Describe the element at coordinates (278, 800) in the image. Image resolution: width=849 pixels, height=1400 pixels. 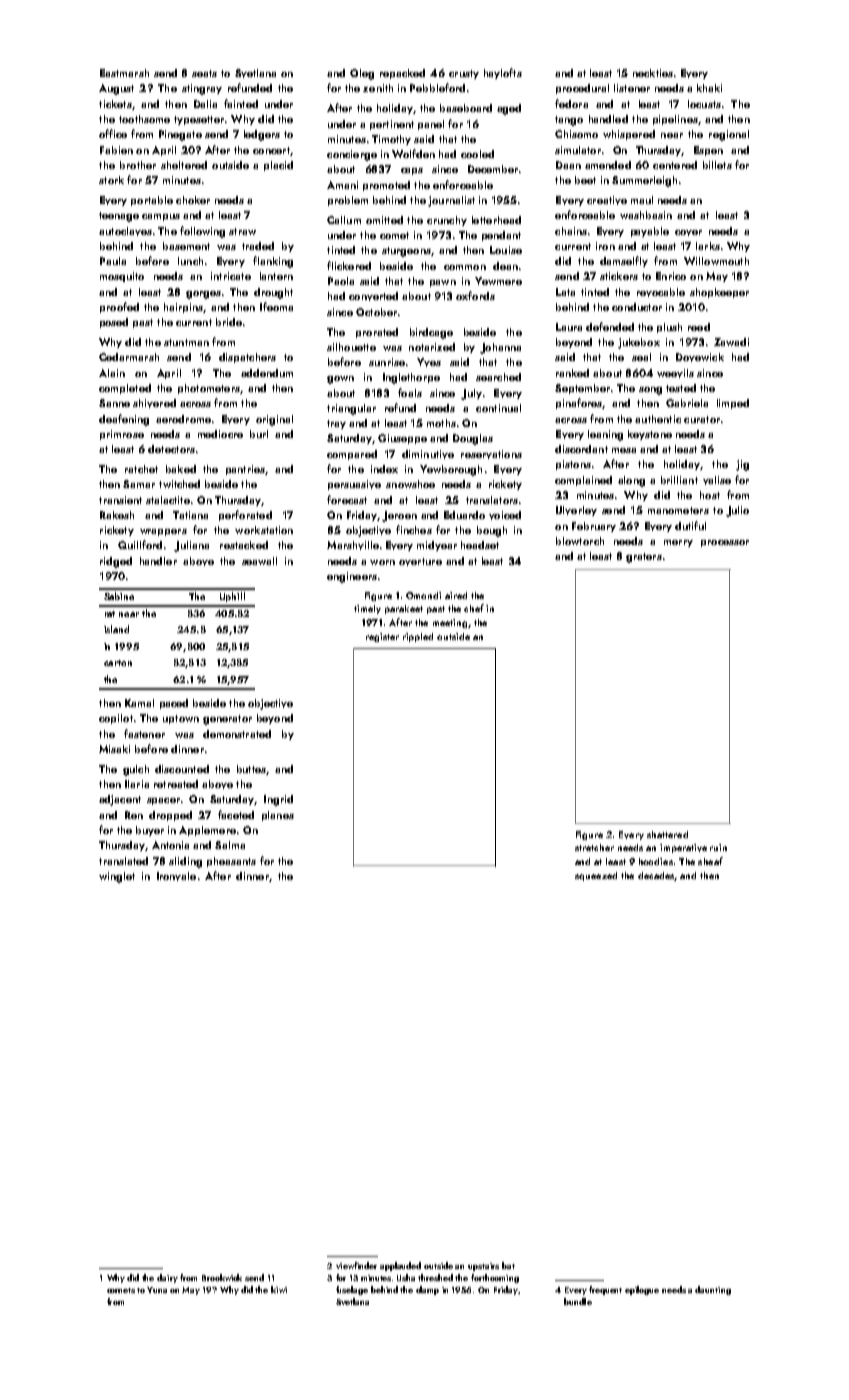
I see `Ingrid` at that location.
